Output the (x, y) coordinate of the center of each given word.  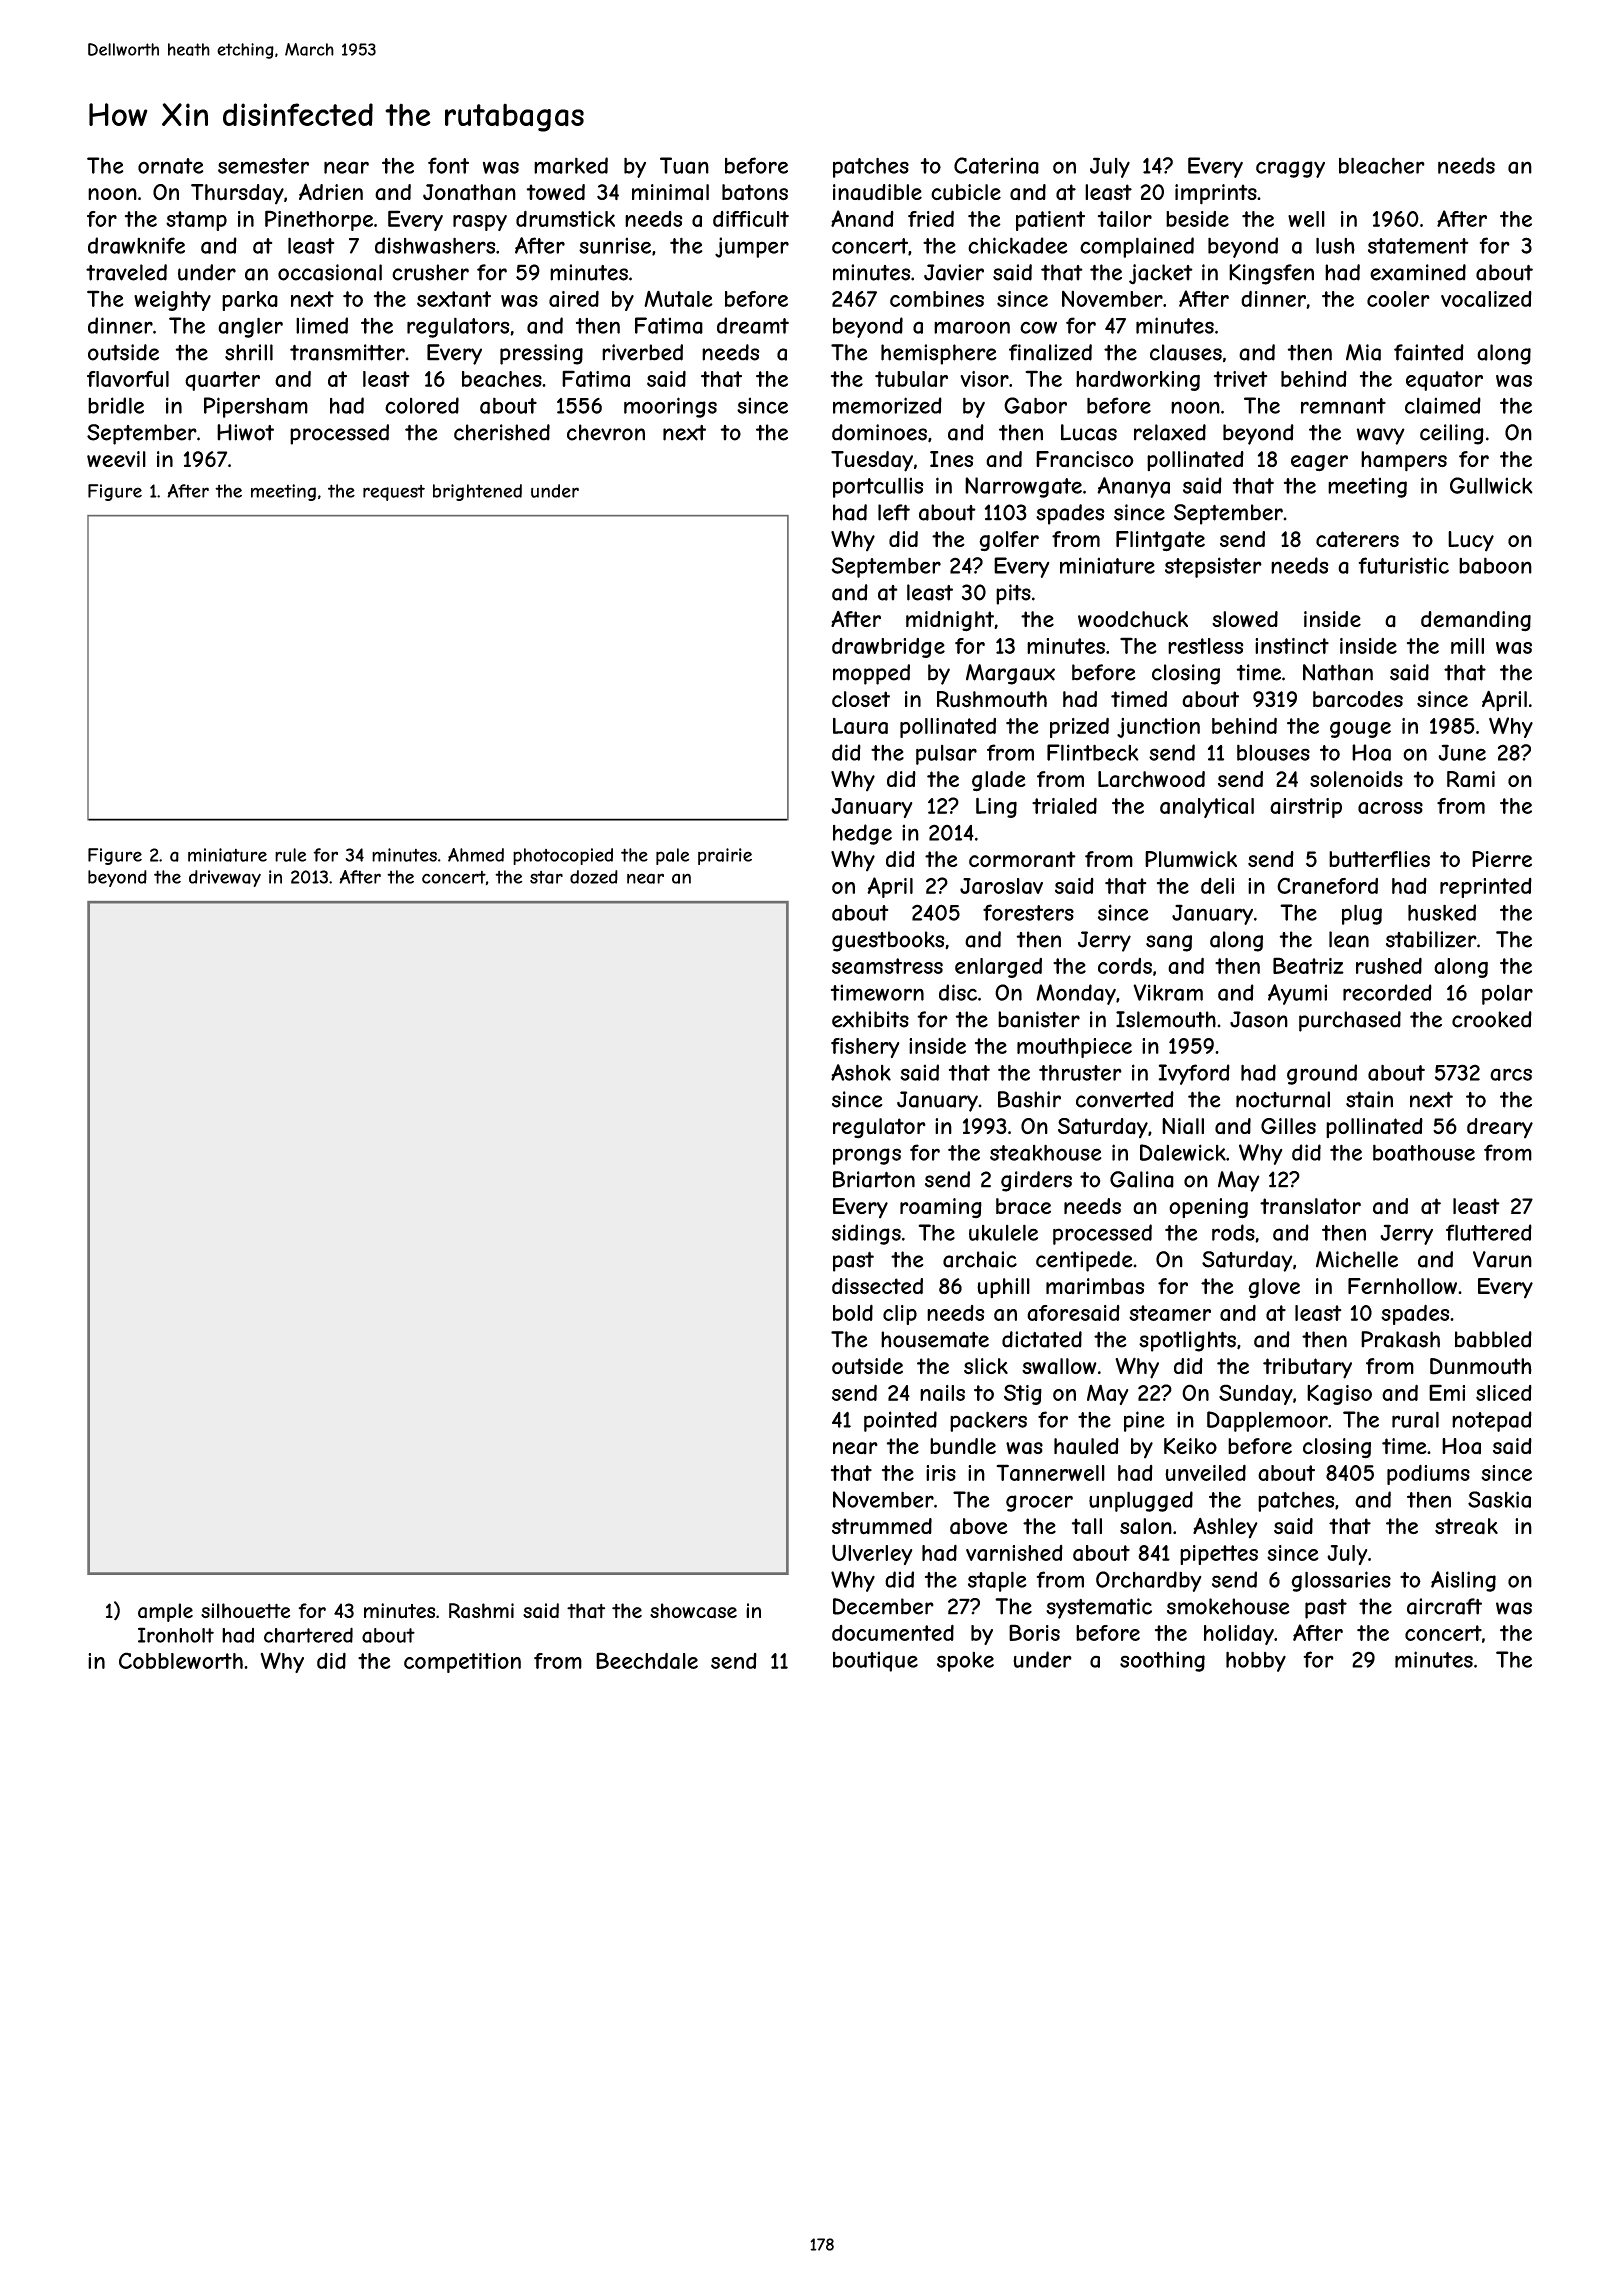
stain (1369, 1099)
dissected (877, 1286)
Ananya (1133, 487)
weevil (116, 459)
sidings (866, 1234)
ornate (170, 166)
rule (290, 855)
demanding (1476, 621)
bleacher (1382, 165)
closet (861, 699)
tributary (1307, 1368)
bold (853, 1312)
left (894, 512)
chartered (308, 1635)
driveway (225, 878)
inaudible (877, 192)
